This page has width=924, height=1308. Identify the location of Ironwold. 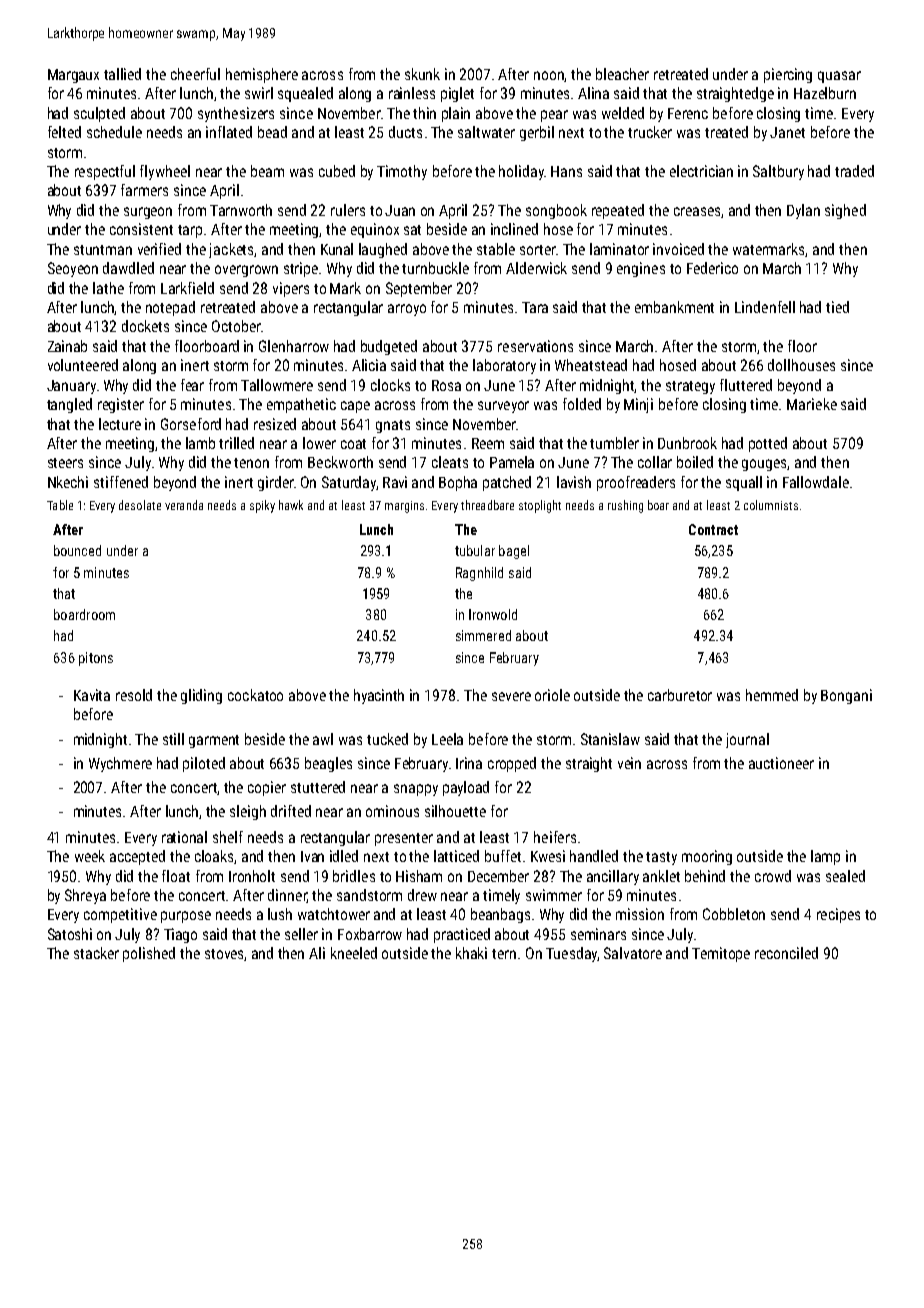
(493, 614).
